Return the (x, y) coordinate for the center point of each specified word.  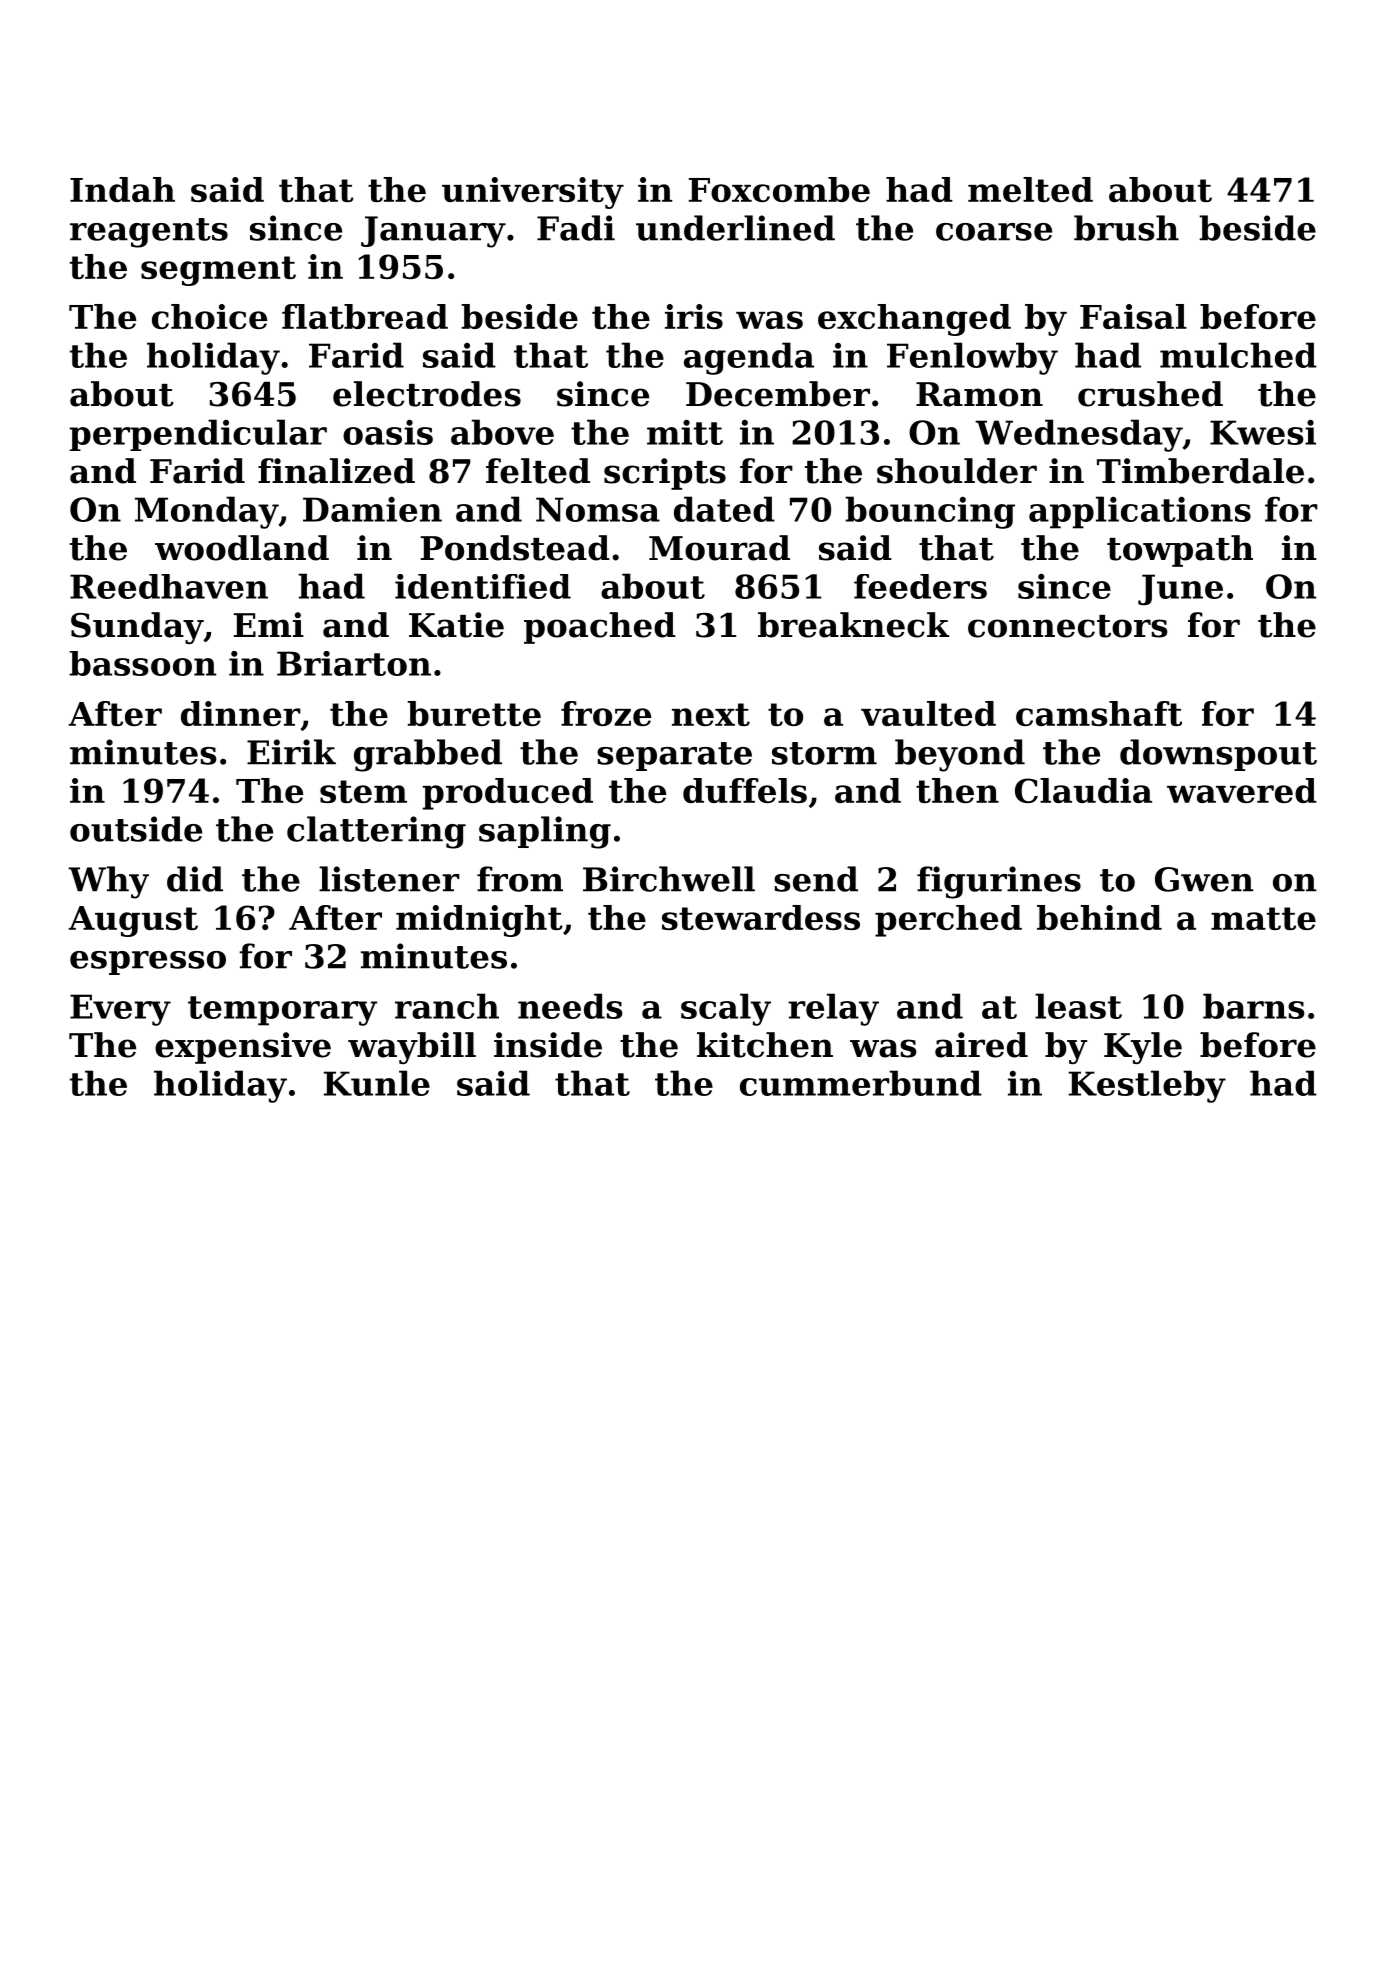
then (957, 790)
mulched (1238, 355)
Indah (122, 189)
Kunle (377, 1083)
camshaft (1099, 713)
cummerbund (861, 1083)
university (533, 193)
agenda (749, 358)
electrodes (427, 394)
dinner (240, 713)
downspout (1218, 755)
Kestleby (1147, 1086)
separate (674, 756)
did (195, 879)
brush (1126, 228)
